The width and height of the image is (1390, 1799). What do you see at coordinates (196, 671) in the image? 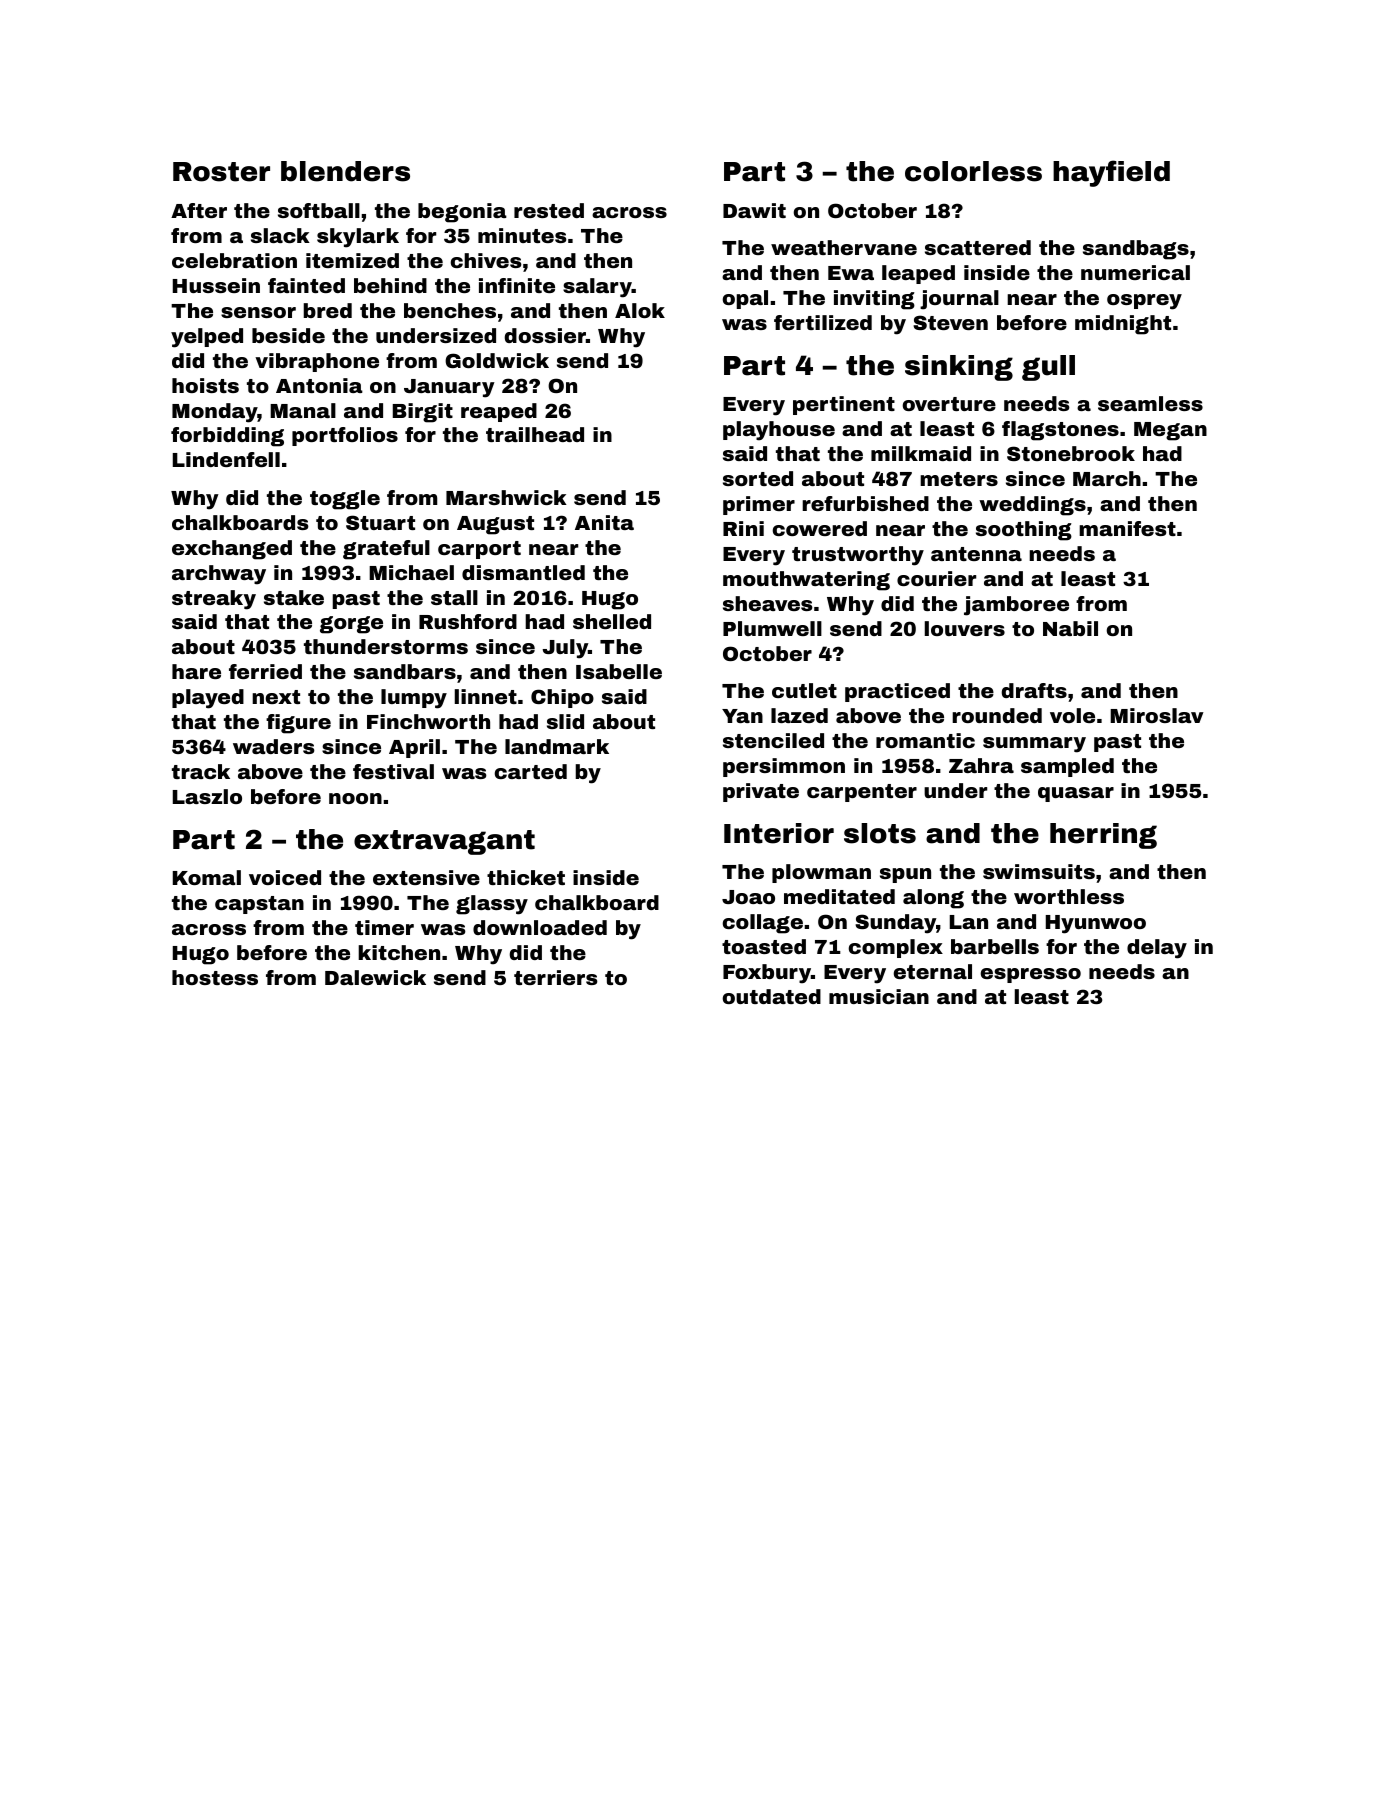
I see `hare` at bounding box center [196, 671].
